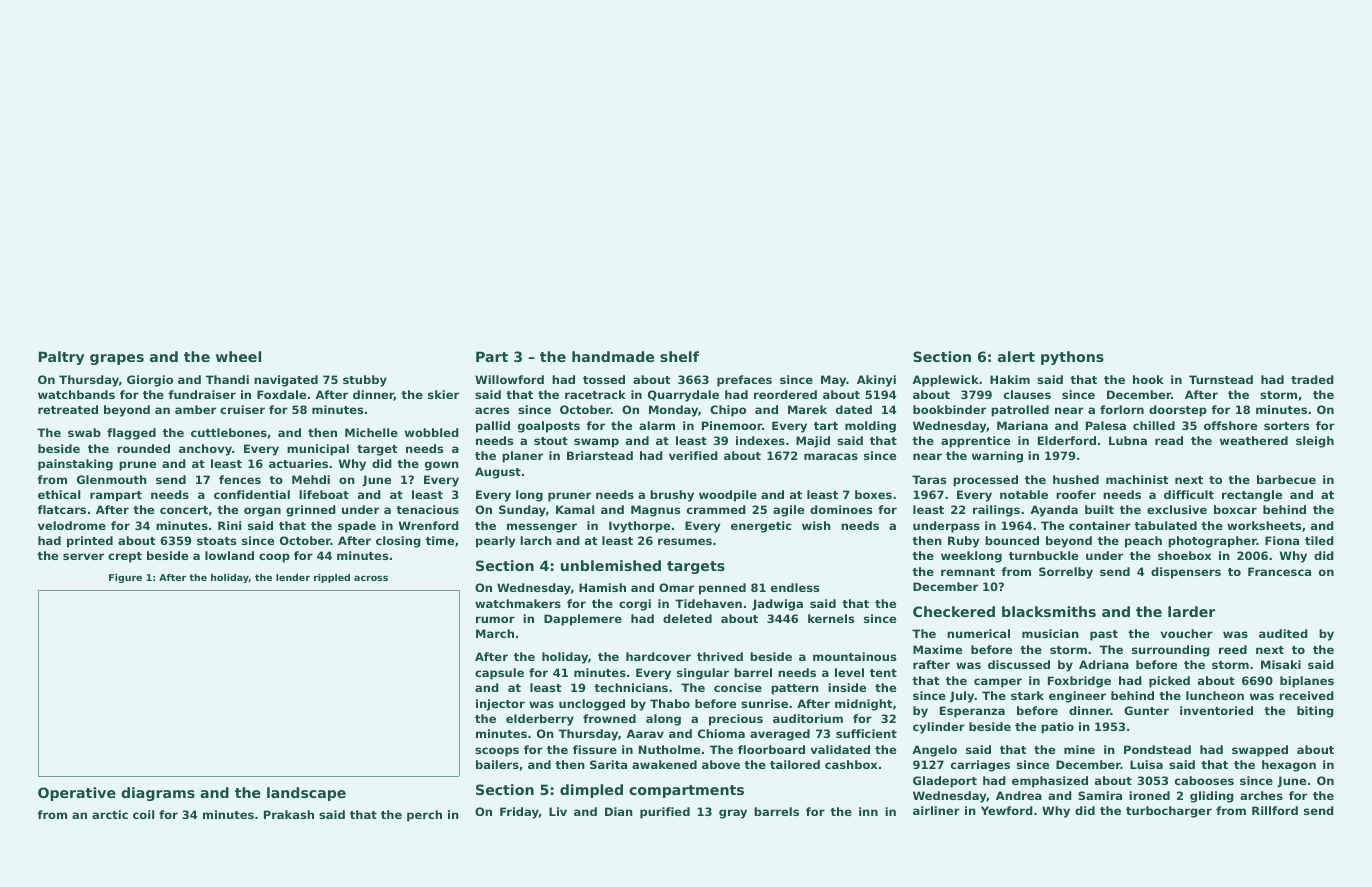 This screenshot has height=887, width=1372. Describe the element at coordinates (1077, 697) in the screenshot. I see `engineer` at that location.
